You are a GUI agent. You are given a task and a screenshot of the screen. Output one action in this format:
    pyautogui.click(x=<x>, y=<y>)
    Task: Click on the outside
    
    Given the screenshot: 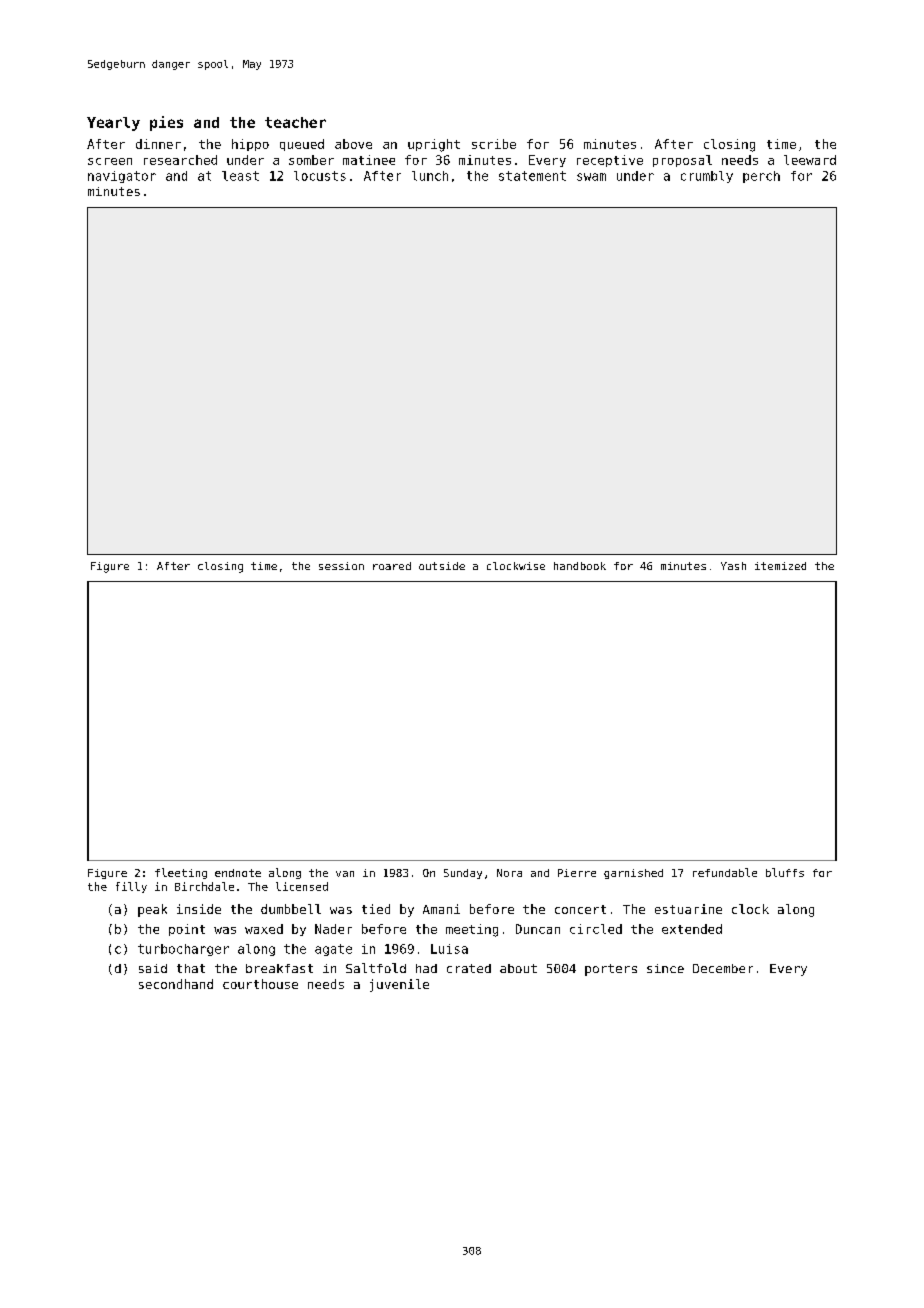 What is the action you would take?
    pyautogui.click(x=442, y=566)
